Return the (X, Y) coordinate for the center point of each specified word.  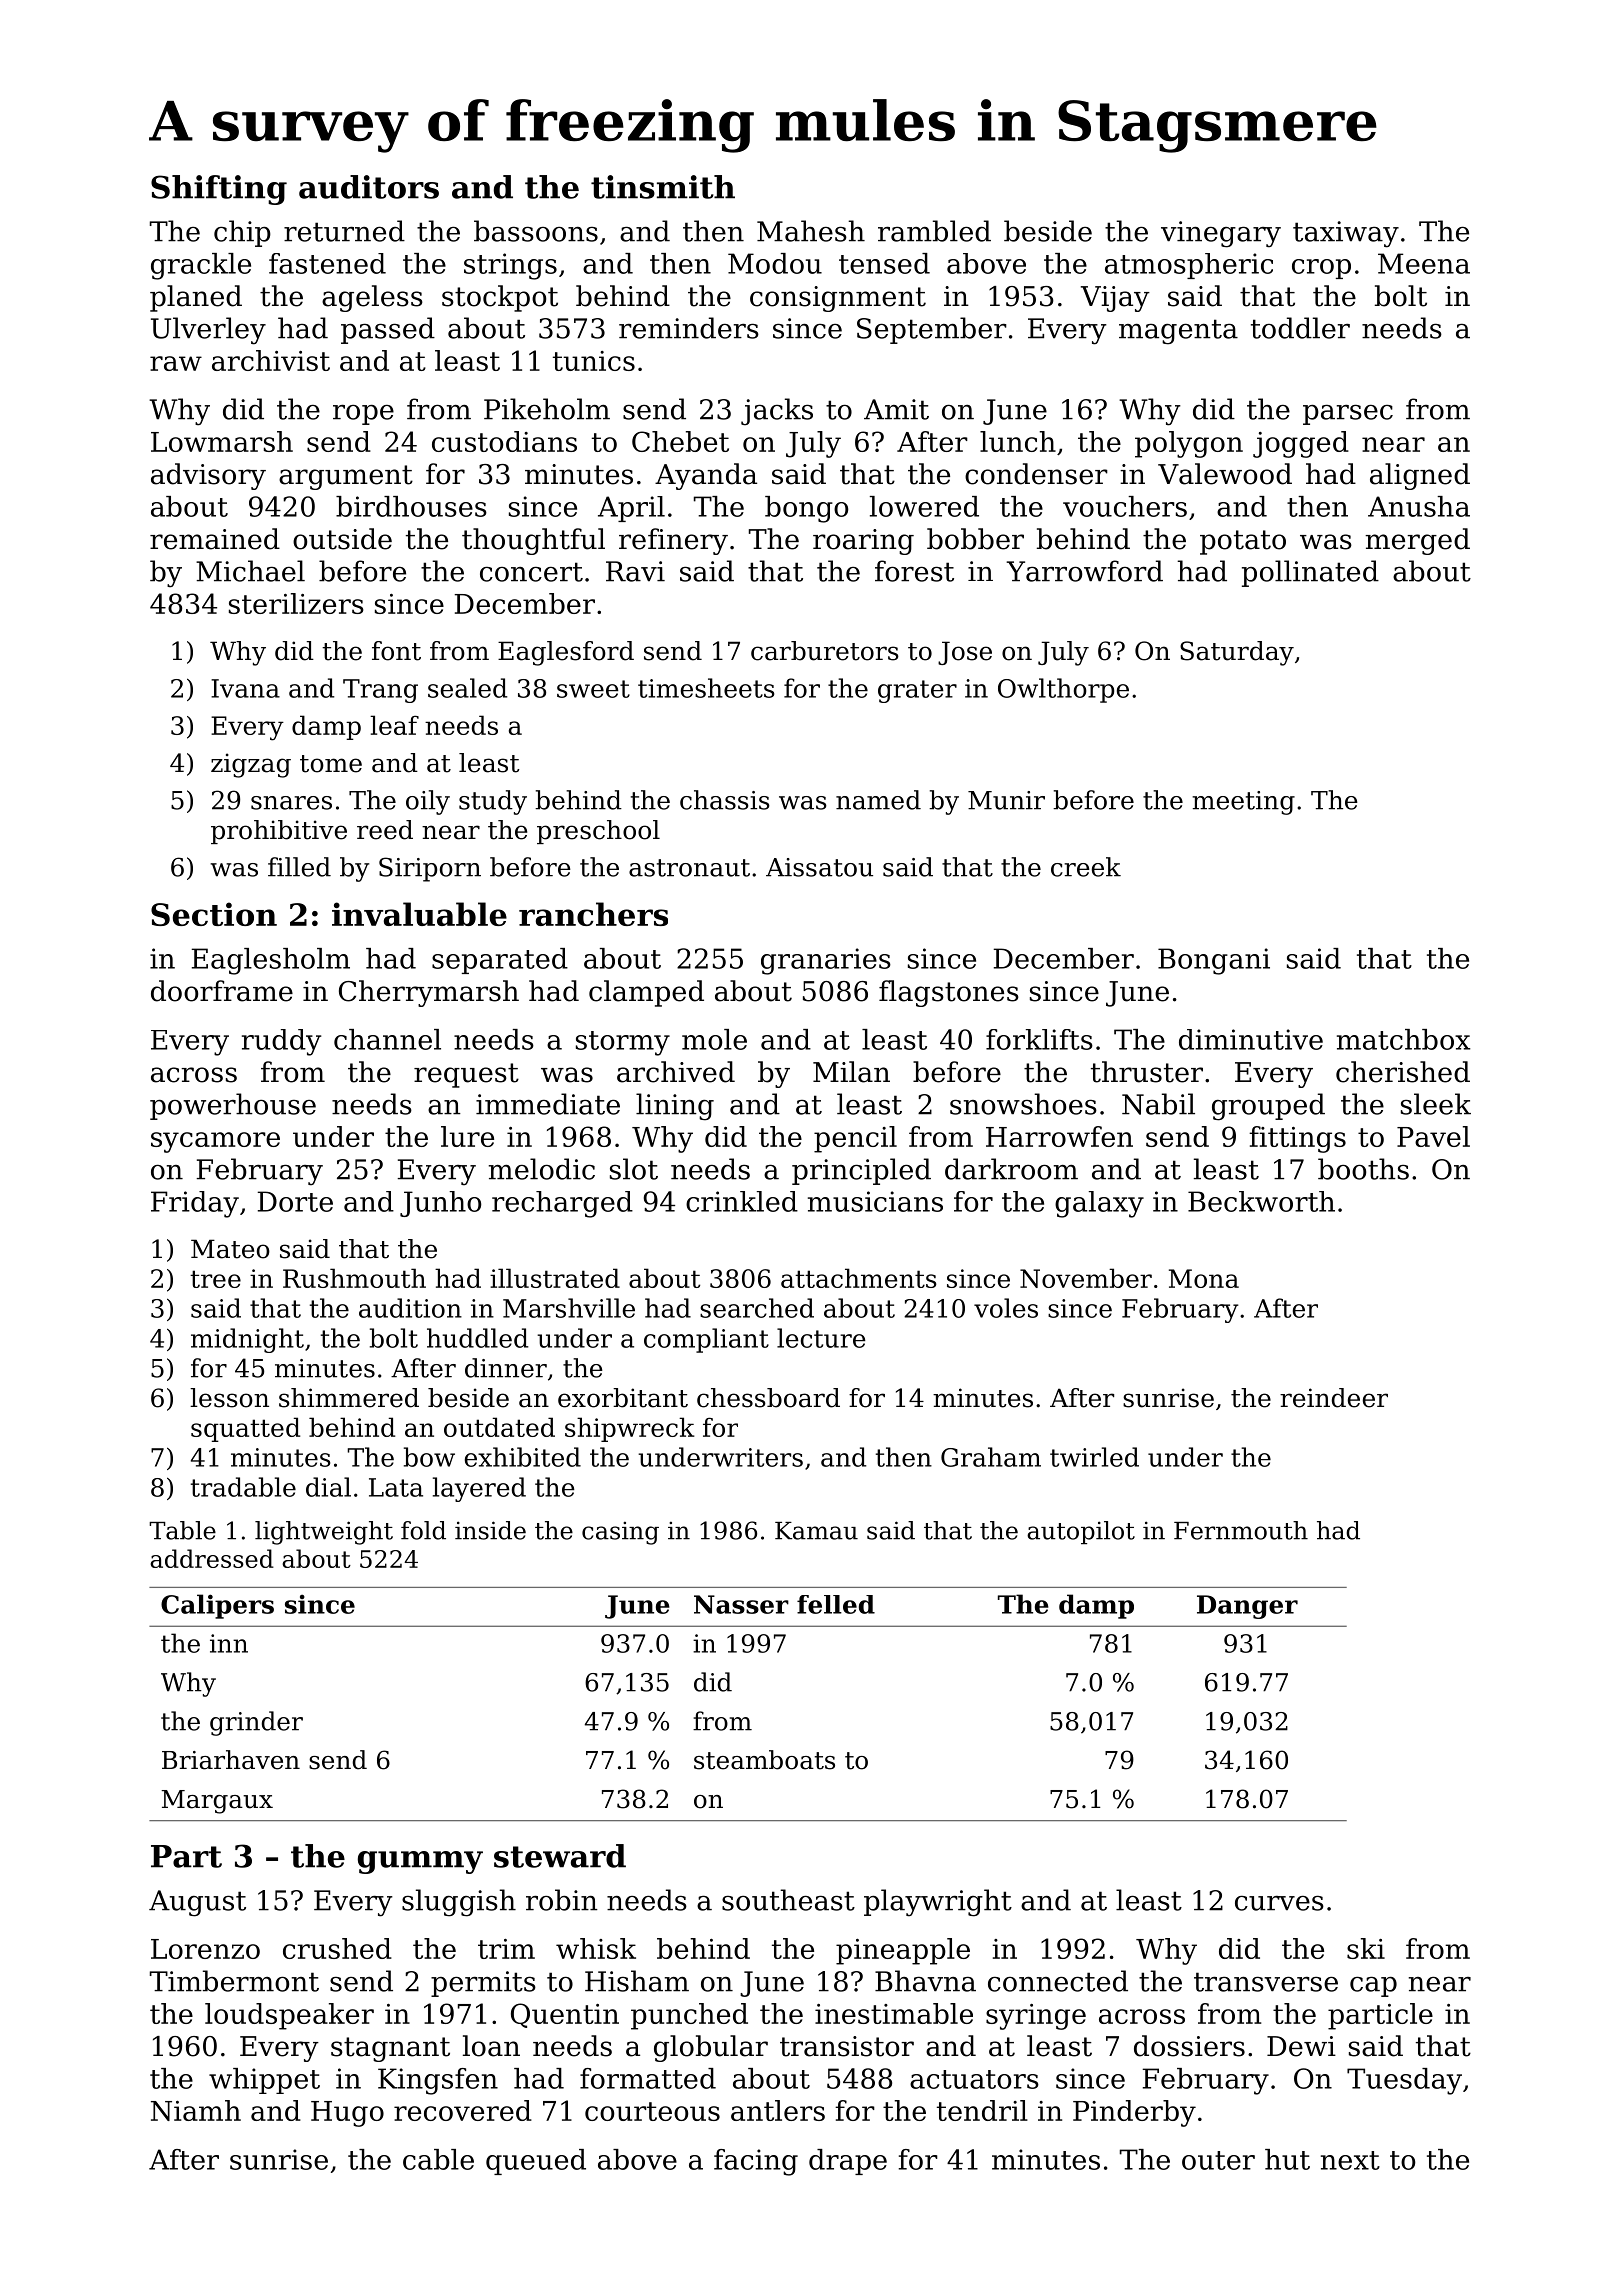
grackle (201, 266)
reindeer (1334, 1398)
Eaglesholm (270, 961)
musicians (875, 1201)
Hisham (637, 1981)
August (197, 1903)
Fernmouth (1241, 1530)
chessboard (768, 1398)
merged (1417, 541)
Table (182, 1530)
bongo (806, 509)
